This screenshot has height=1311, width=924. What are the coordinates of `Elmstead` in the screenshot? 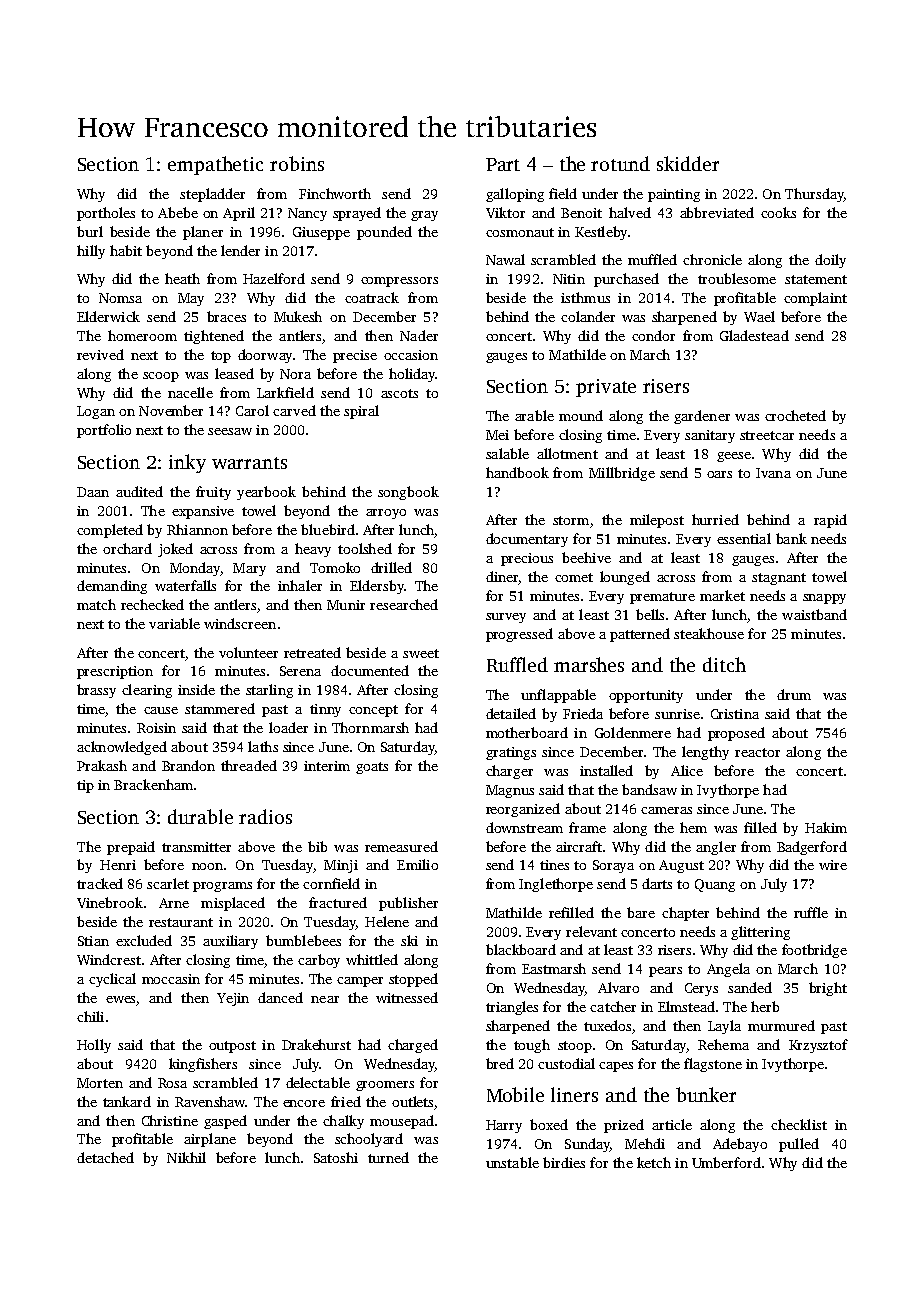 It's located at (686, 1006).
